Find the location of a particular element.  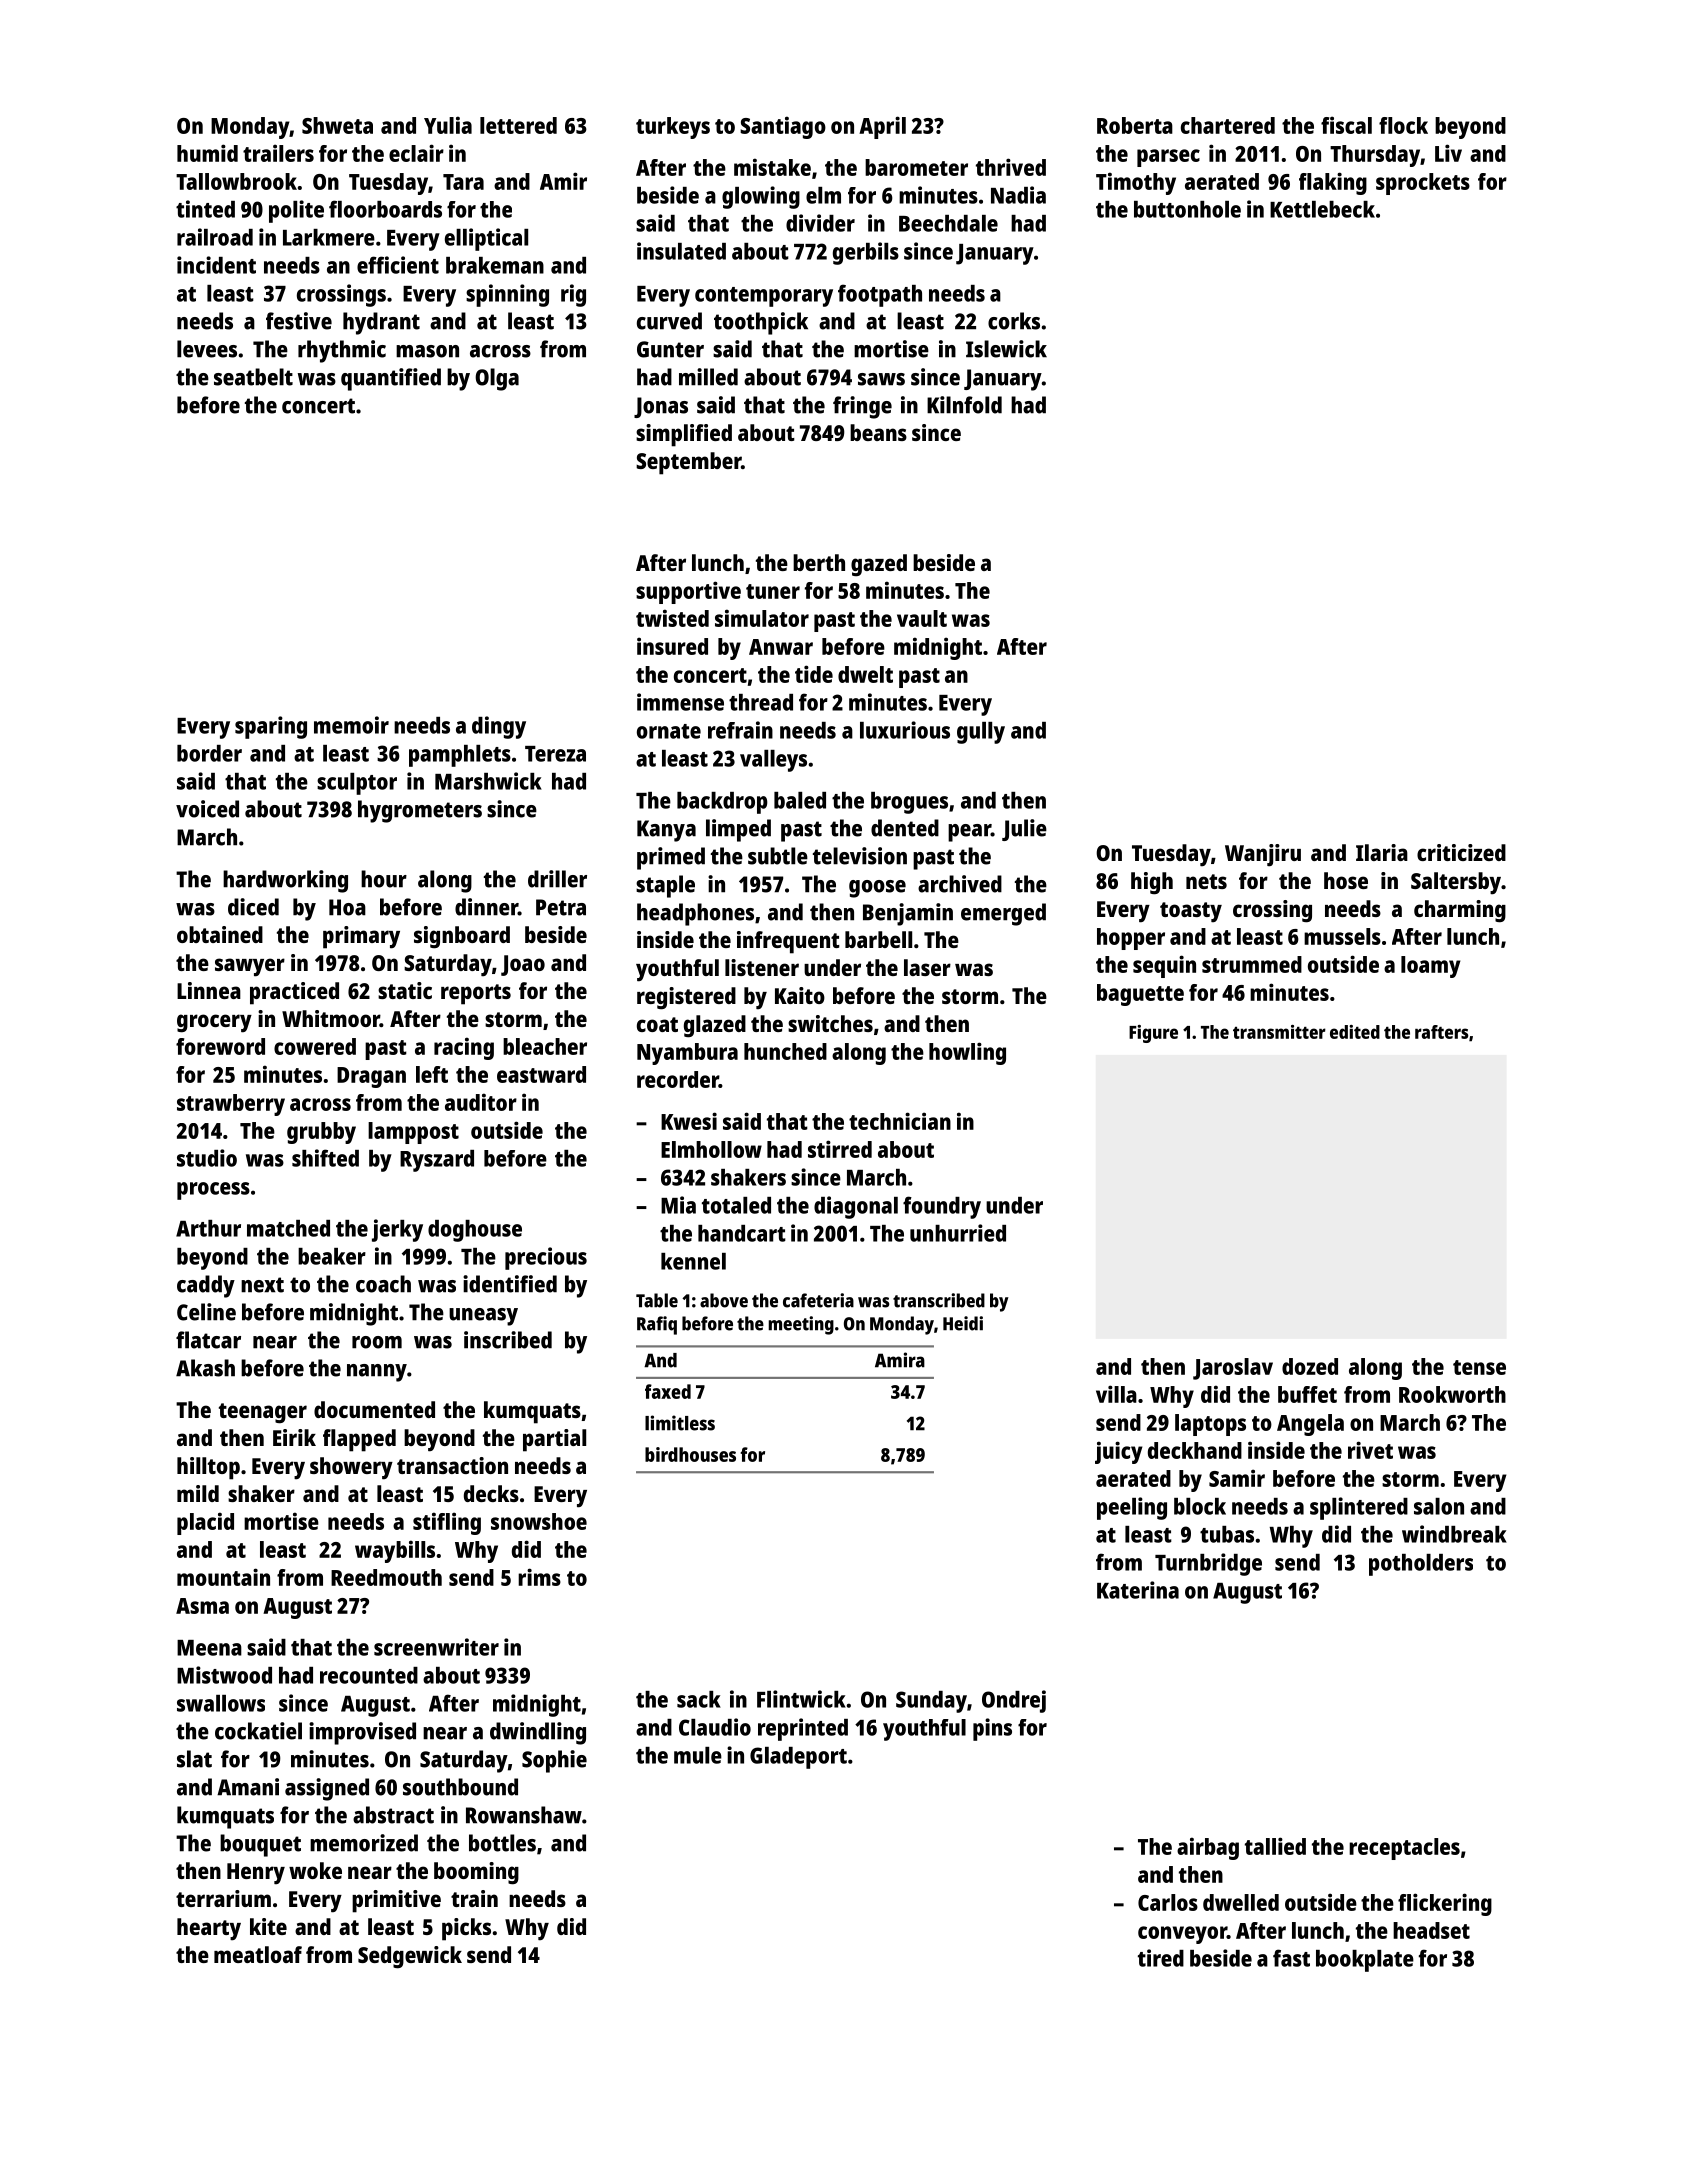

backdrop is located at coordinates (722, 803).
